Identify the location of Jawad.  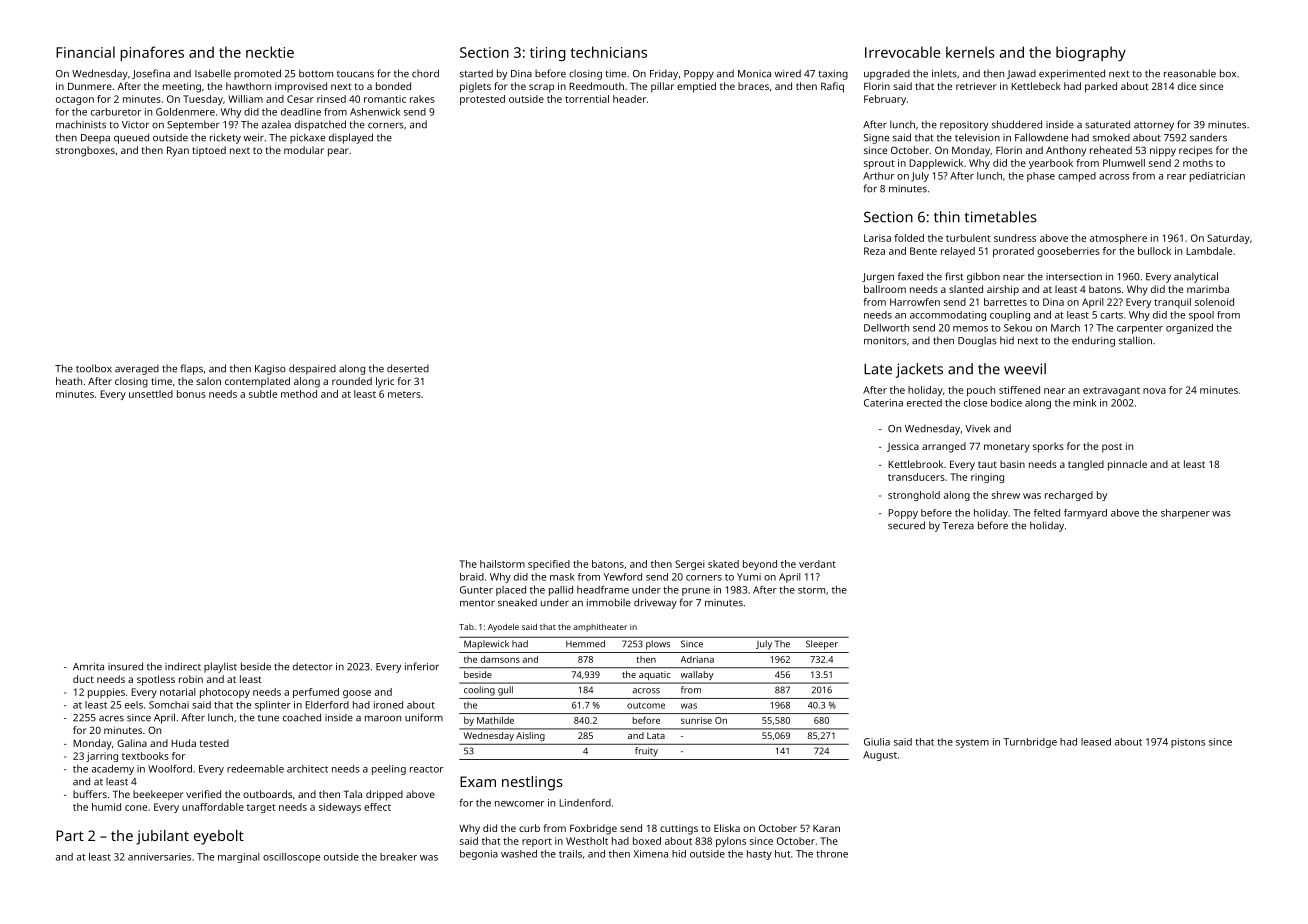
(1021, 74).
